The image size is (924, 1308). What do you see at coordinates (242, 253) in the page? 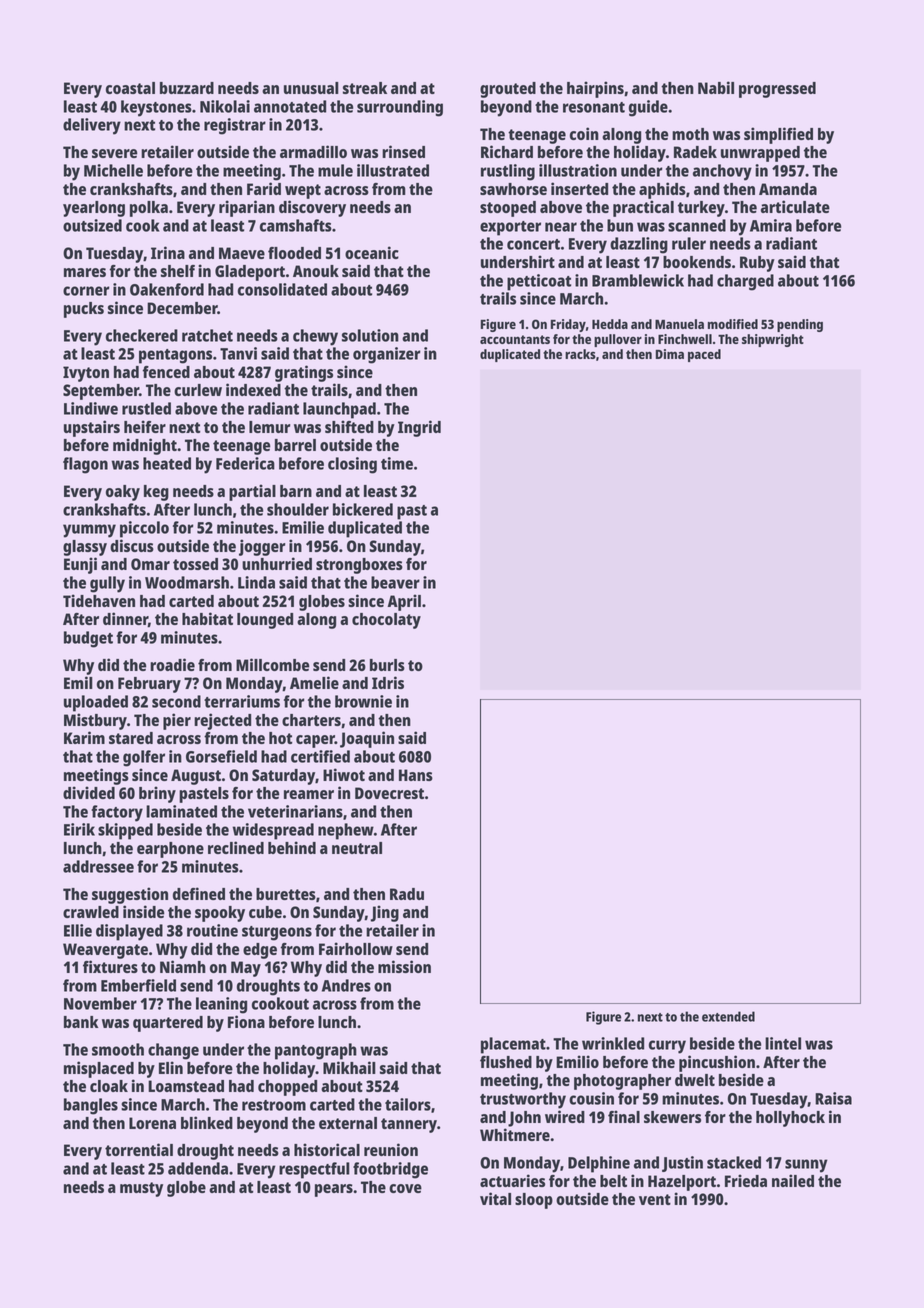
I see `Maeve` at bounding box center [242, 253].
